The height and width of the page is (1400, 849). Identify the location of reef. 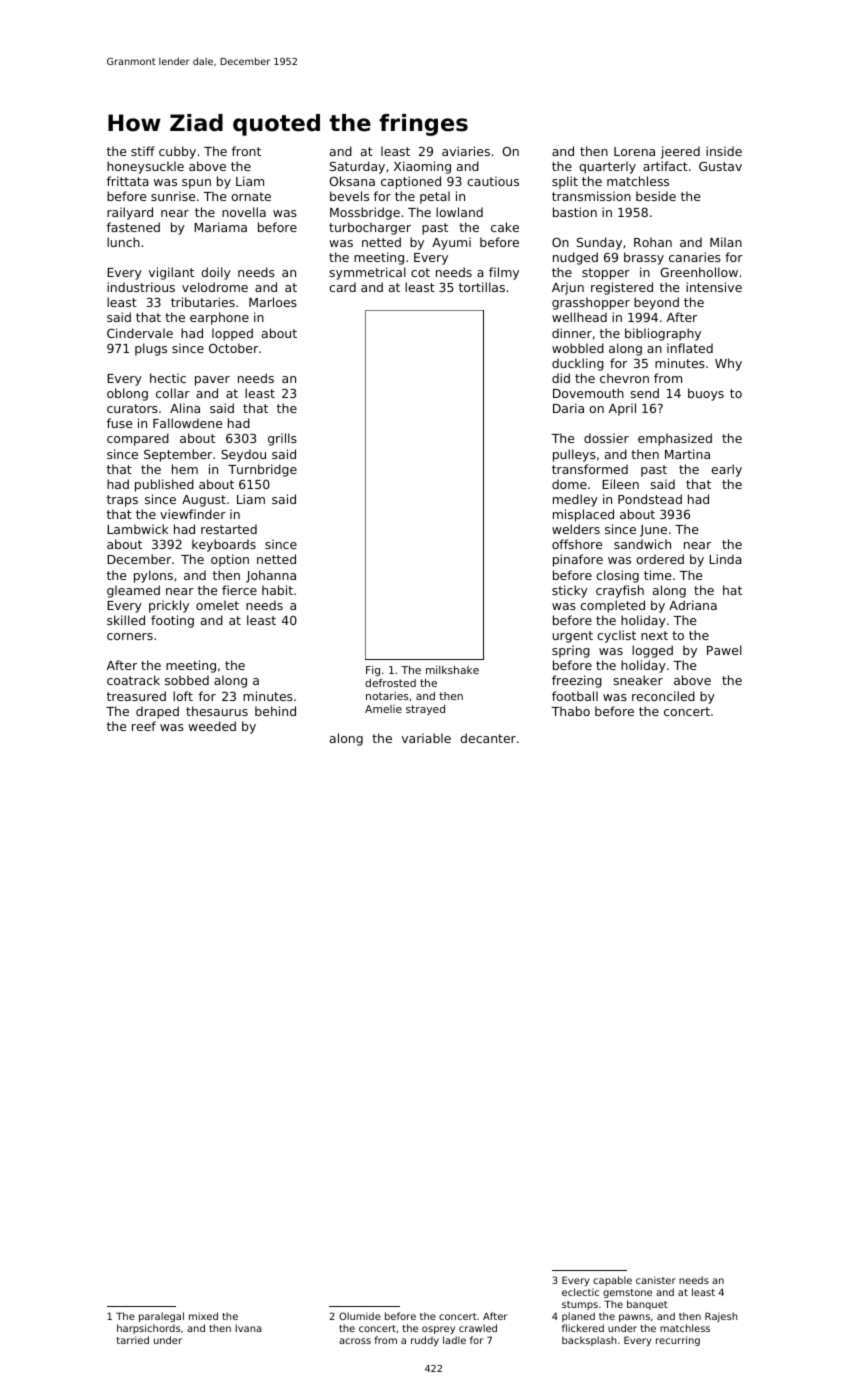
(144, 726).
